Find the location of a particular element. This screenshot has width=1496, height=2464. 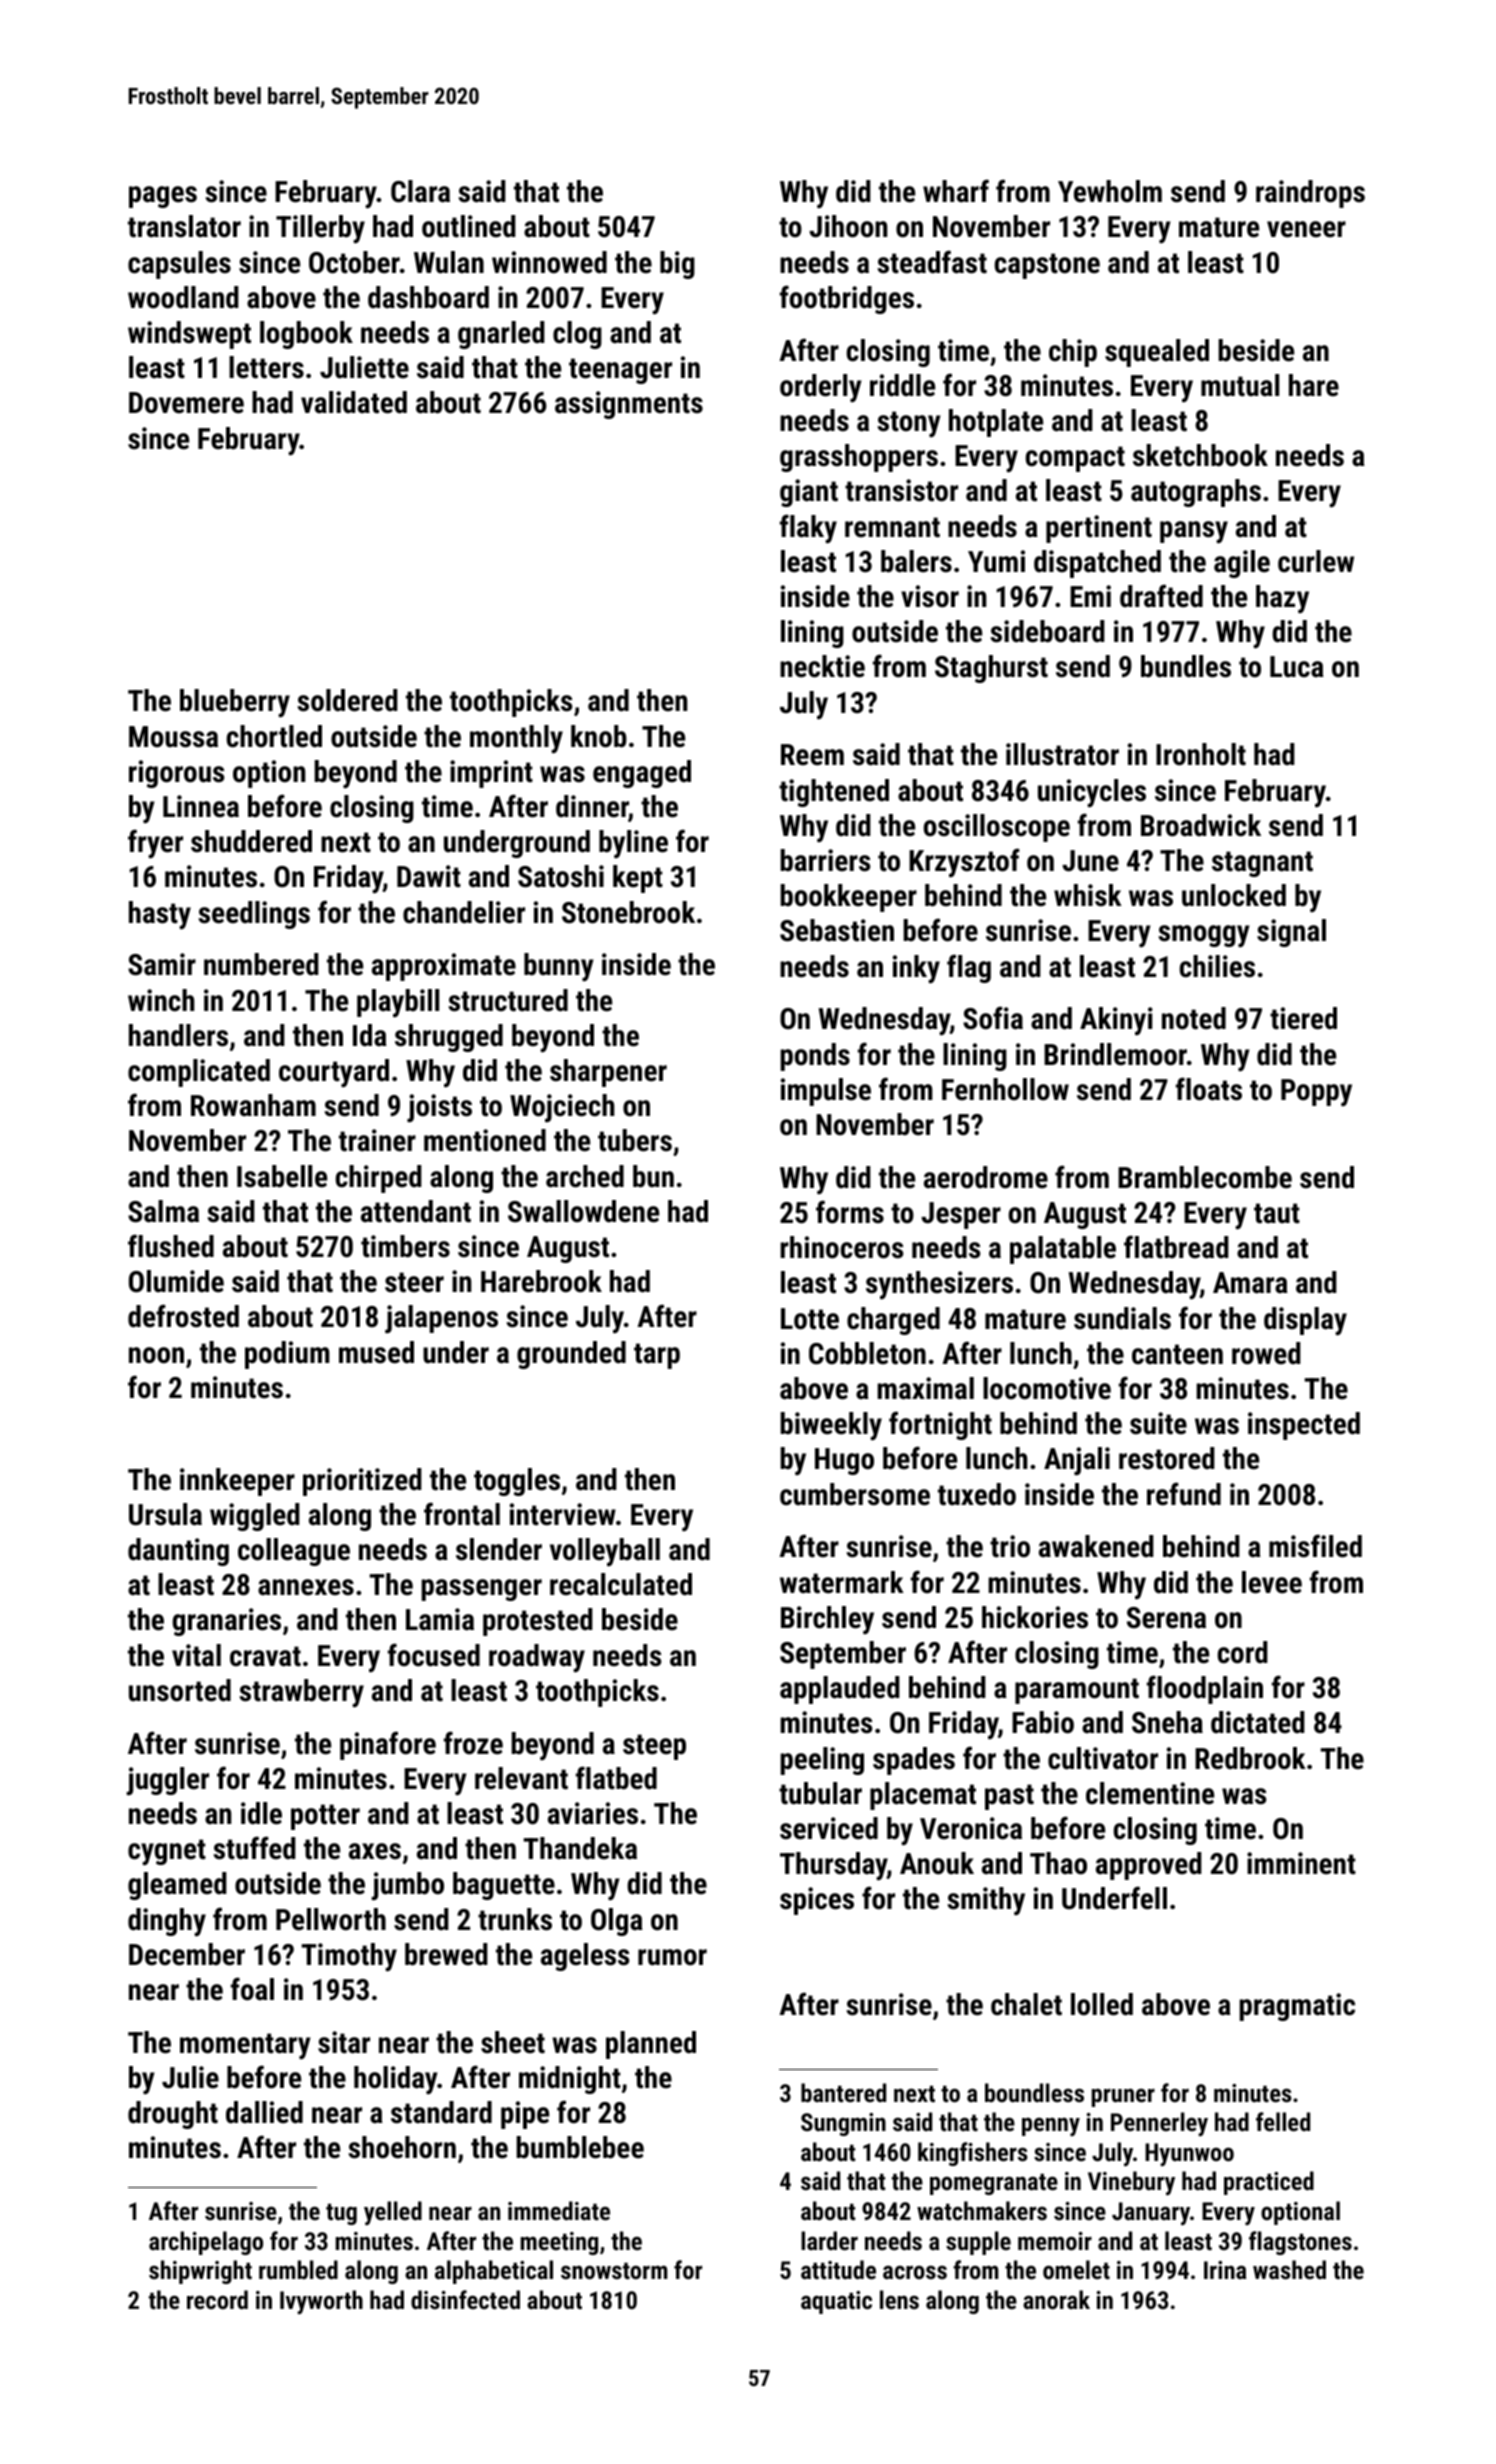

rumor is located at coordinates (672, 1957).
